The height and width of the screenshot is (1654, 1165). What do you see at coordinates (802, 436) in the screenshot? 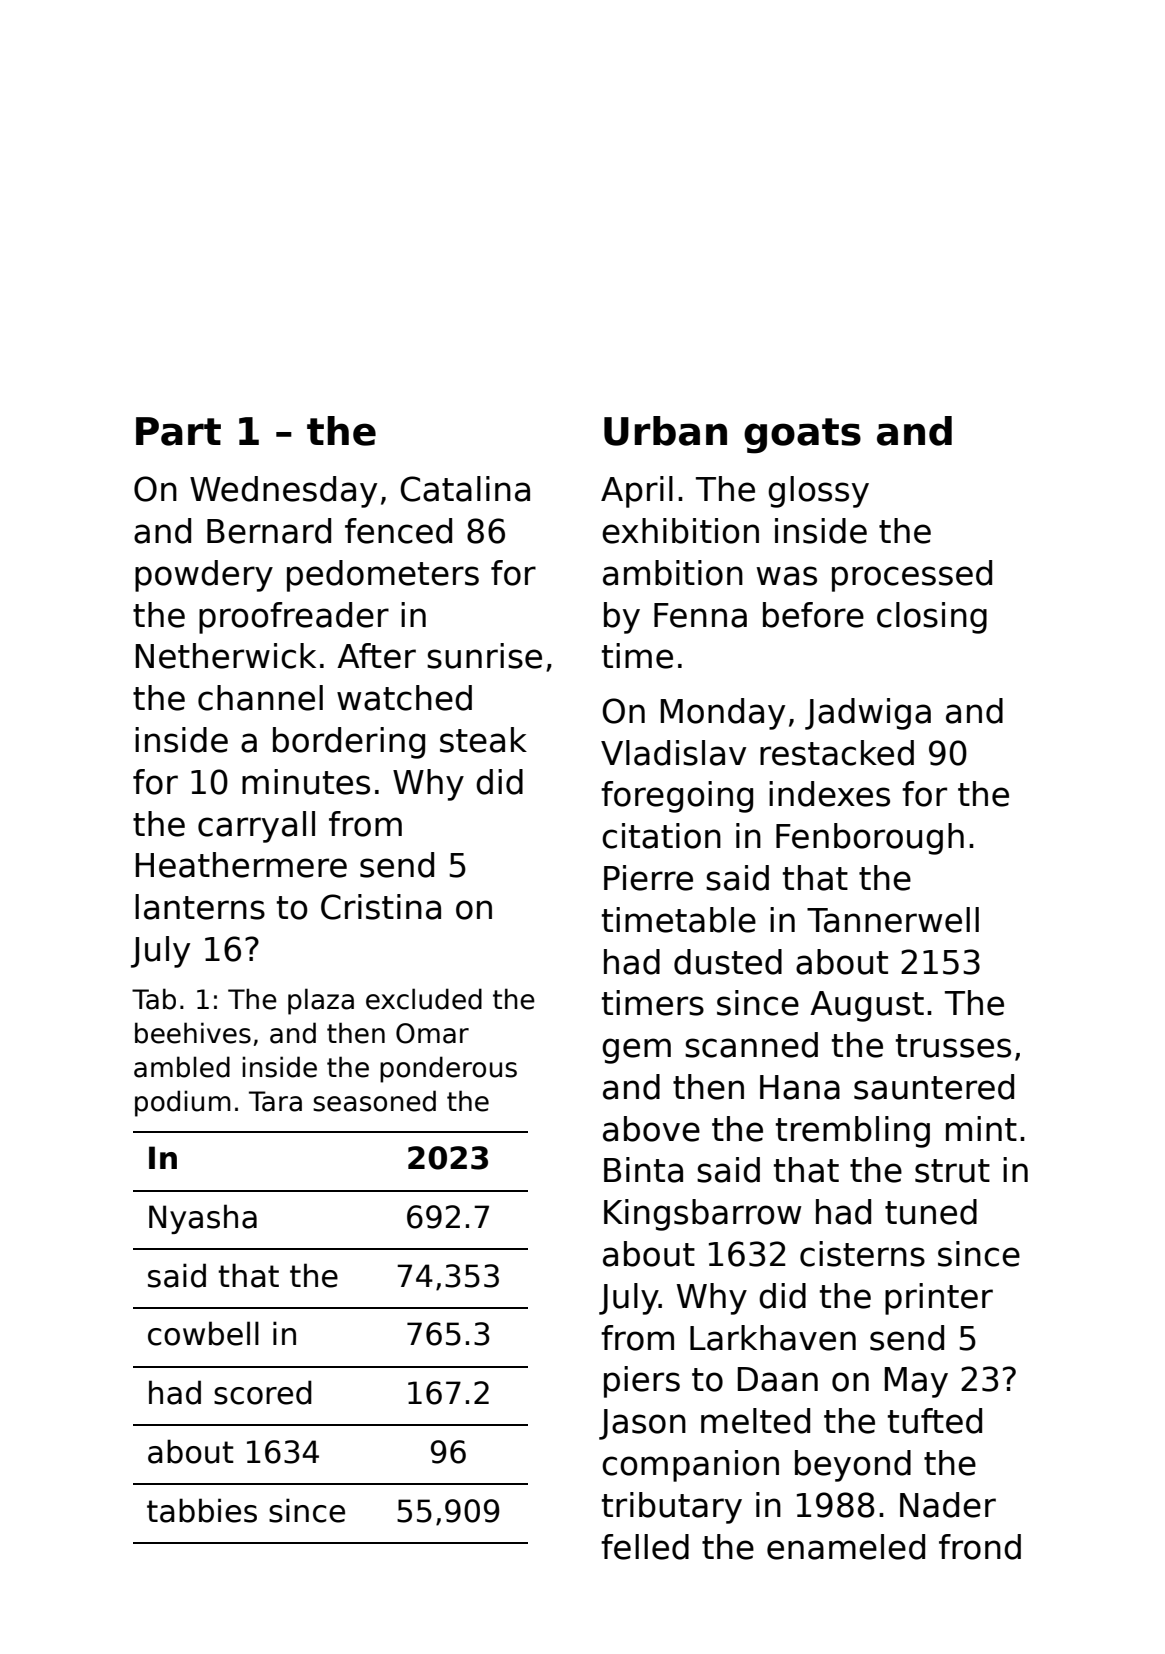
I see `goats` at bounding box center [802, 436].
